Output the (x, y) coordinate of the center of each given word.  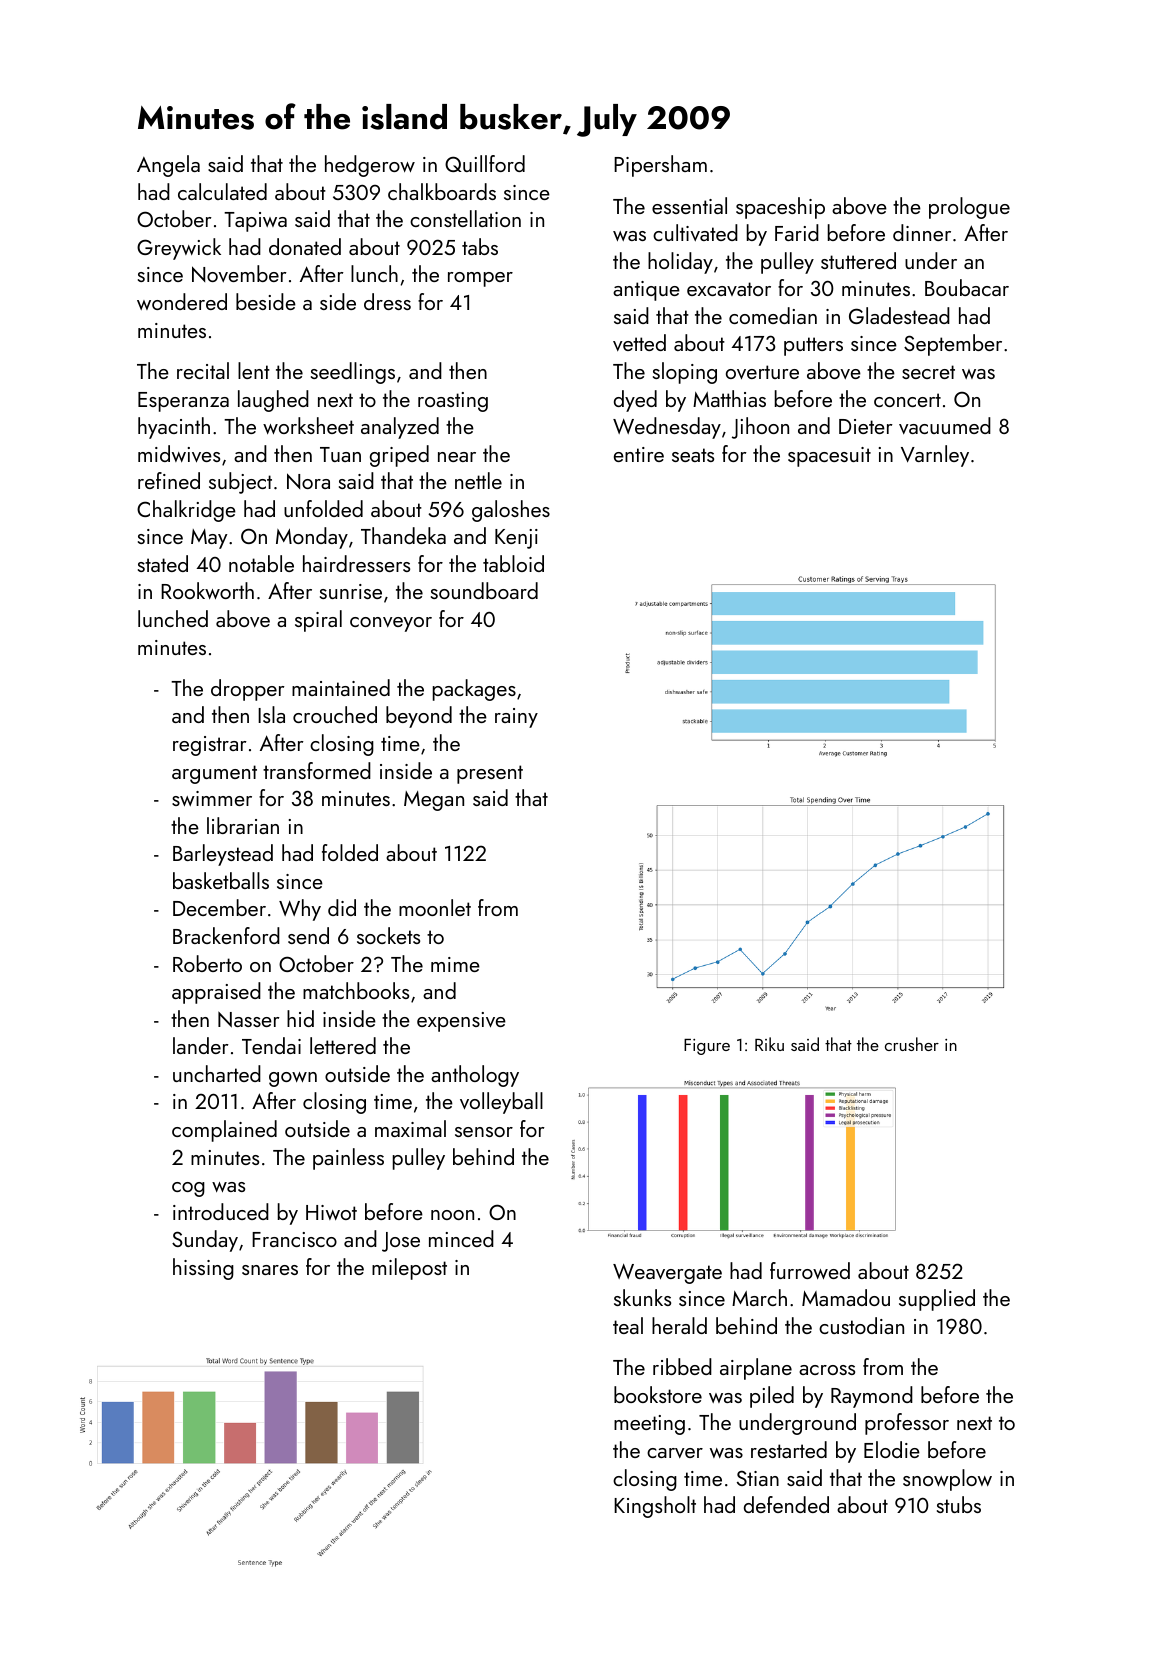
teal (628, 1325)
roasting (453, 402)
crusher (912, 1044)
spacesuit (829, 457)
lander (201, 1045)
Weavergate (667, 1273)
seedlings (353, 373)
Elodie (892, 1449)
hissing (203, 1269)
